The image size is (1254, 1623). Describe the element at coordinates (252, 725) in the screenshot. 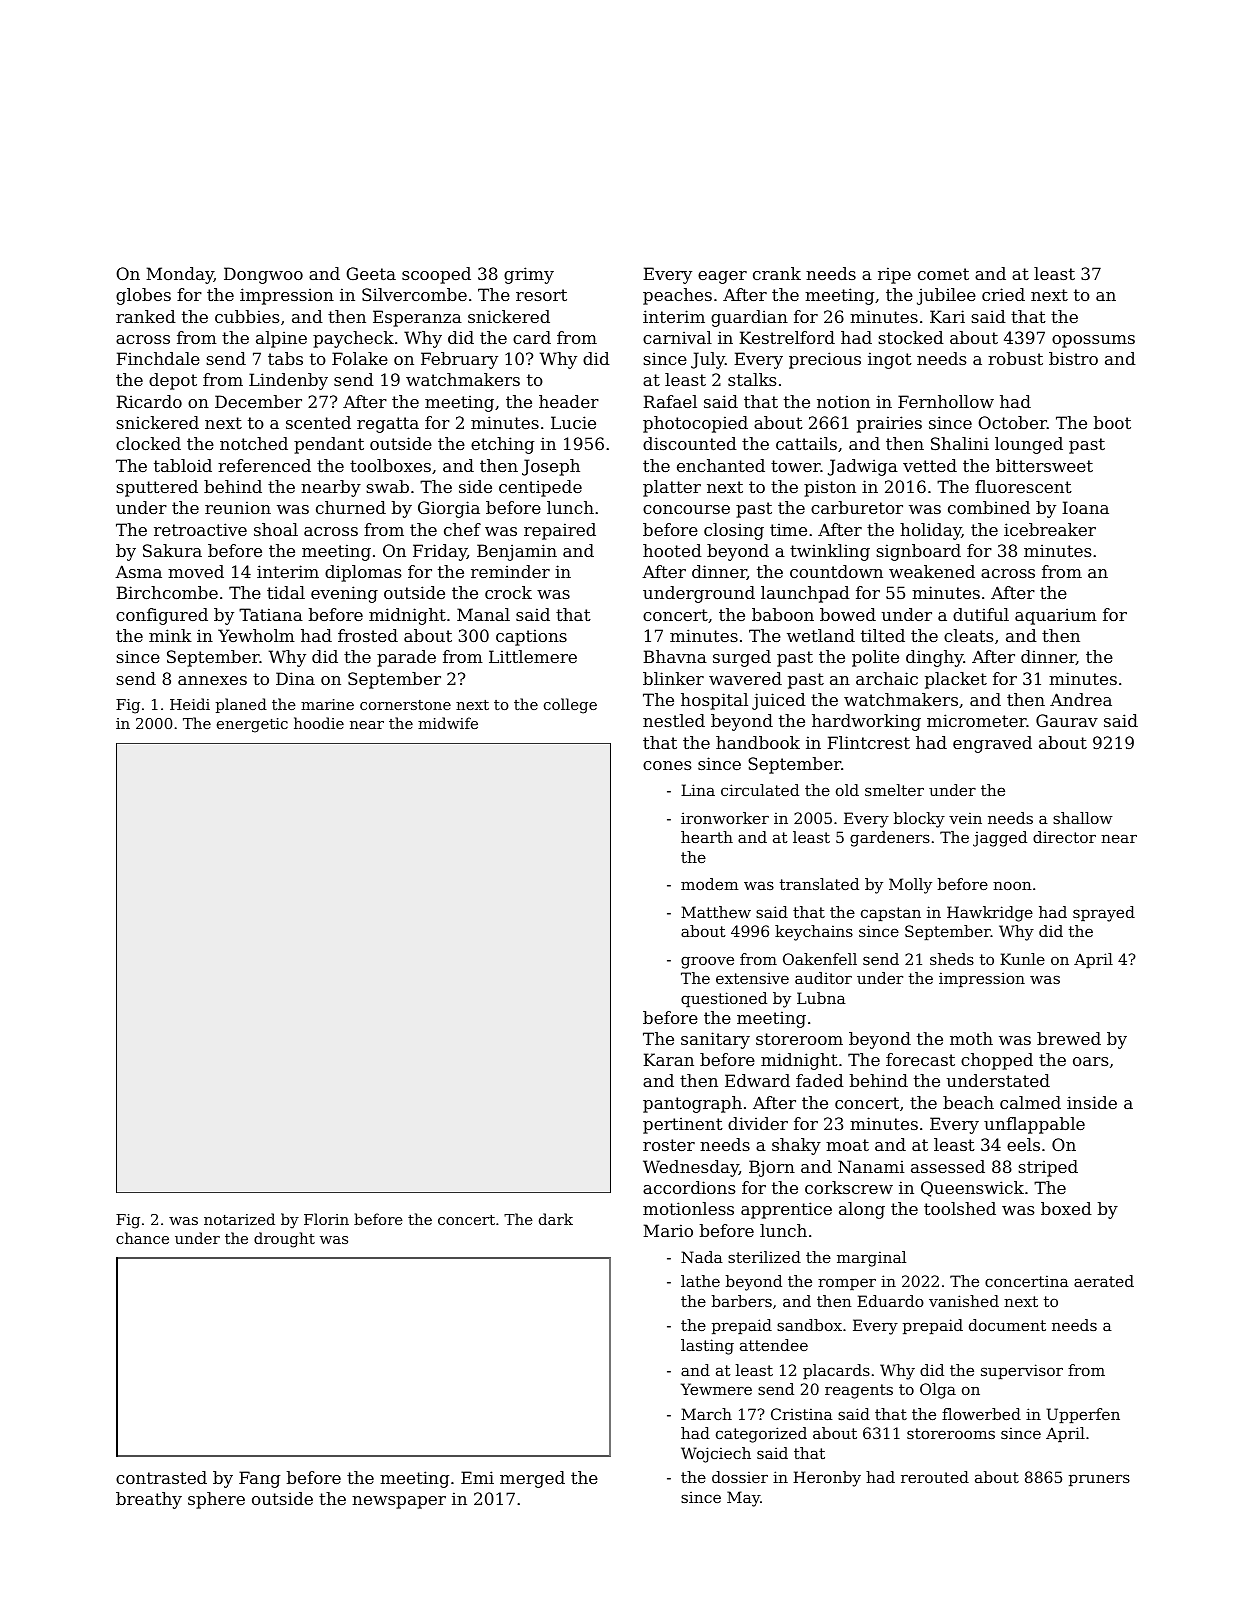

I see `energetic` at that location.
